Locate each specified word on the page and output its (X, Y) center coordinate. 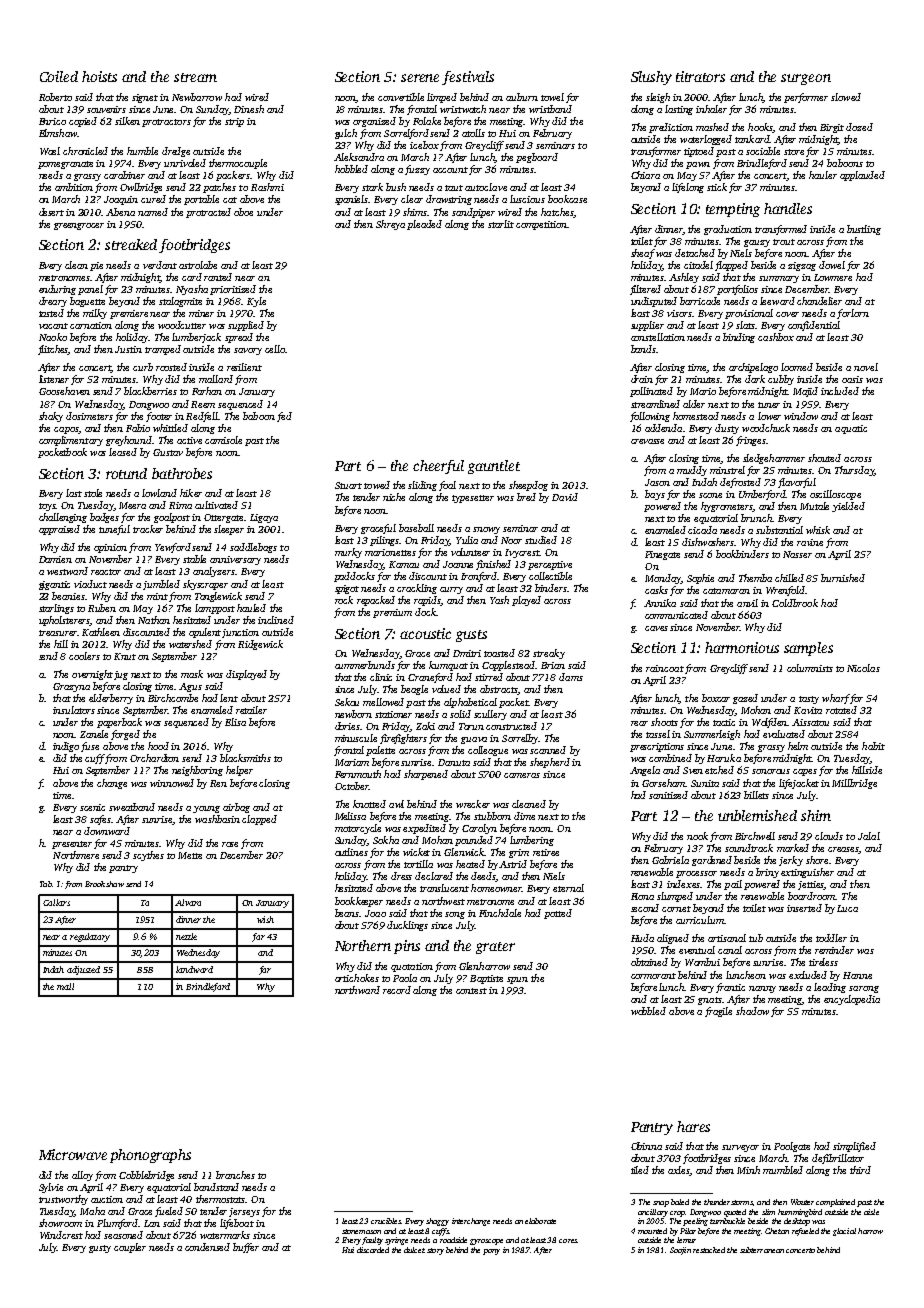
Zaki (425, 726)
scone (710, 495)
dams (571, 677)
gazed (745, 699)
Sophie (700, 579)
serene (420, 78)
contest (471, 991)
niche (394, 497)
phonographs (150, 1156)
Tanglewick (218, 597)
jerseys (244, 1212)
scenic (92, 807)
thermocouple (238, 164)
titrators (700, 76)
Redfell (202, 417)
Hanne (857, 975)
